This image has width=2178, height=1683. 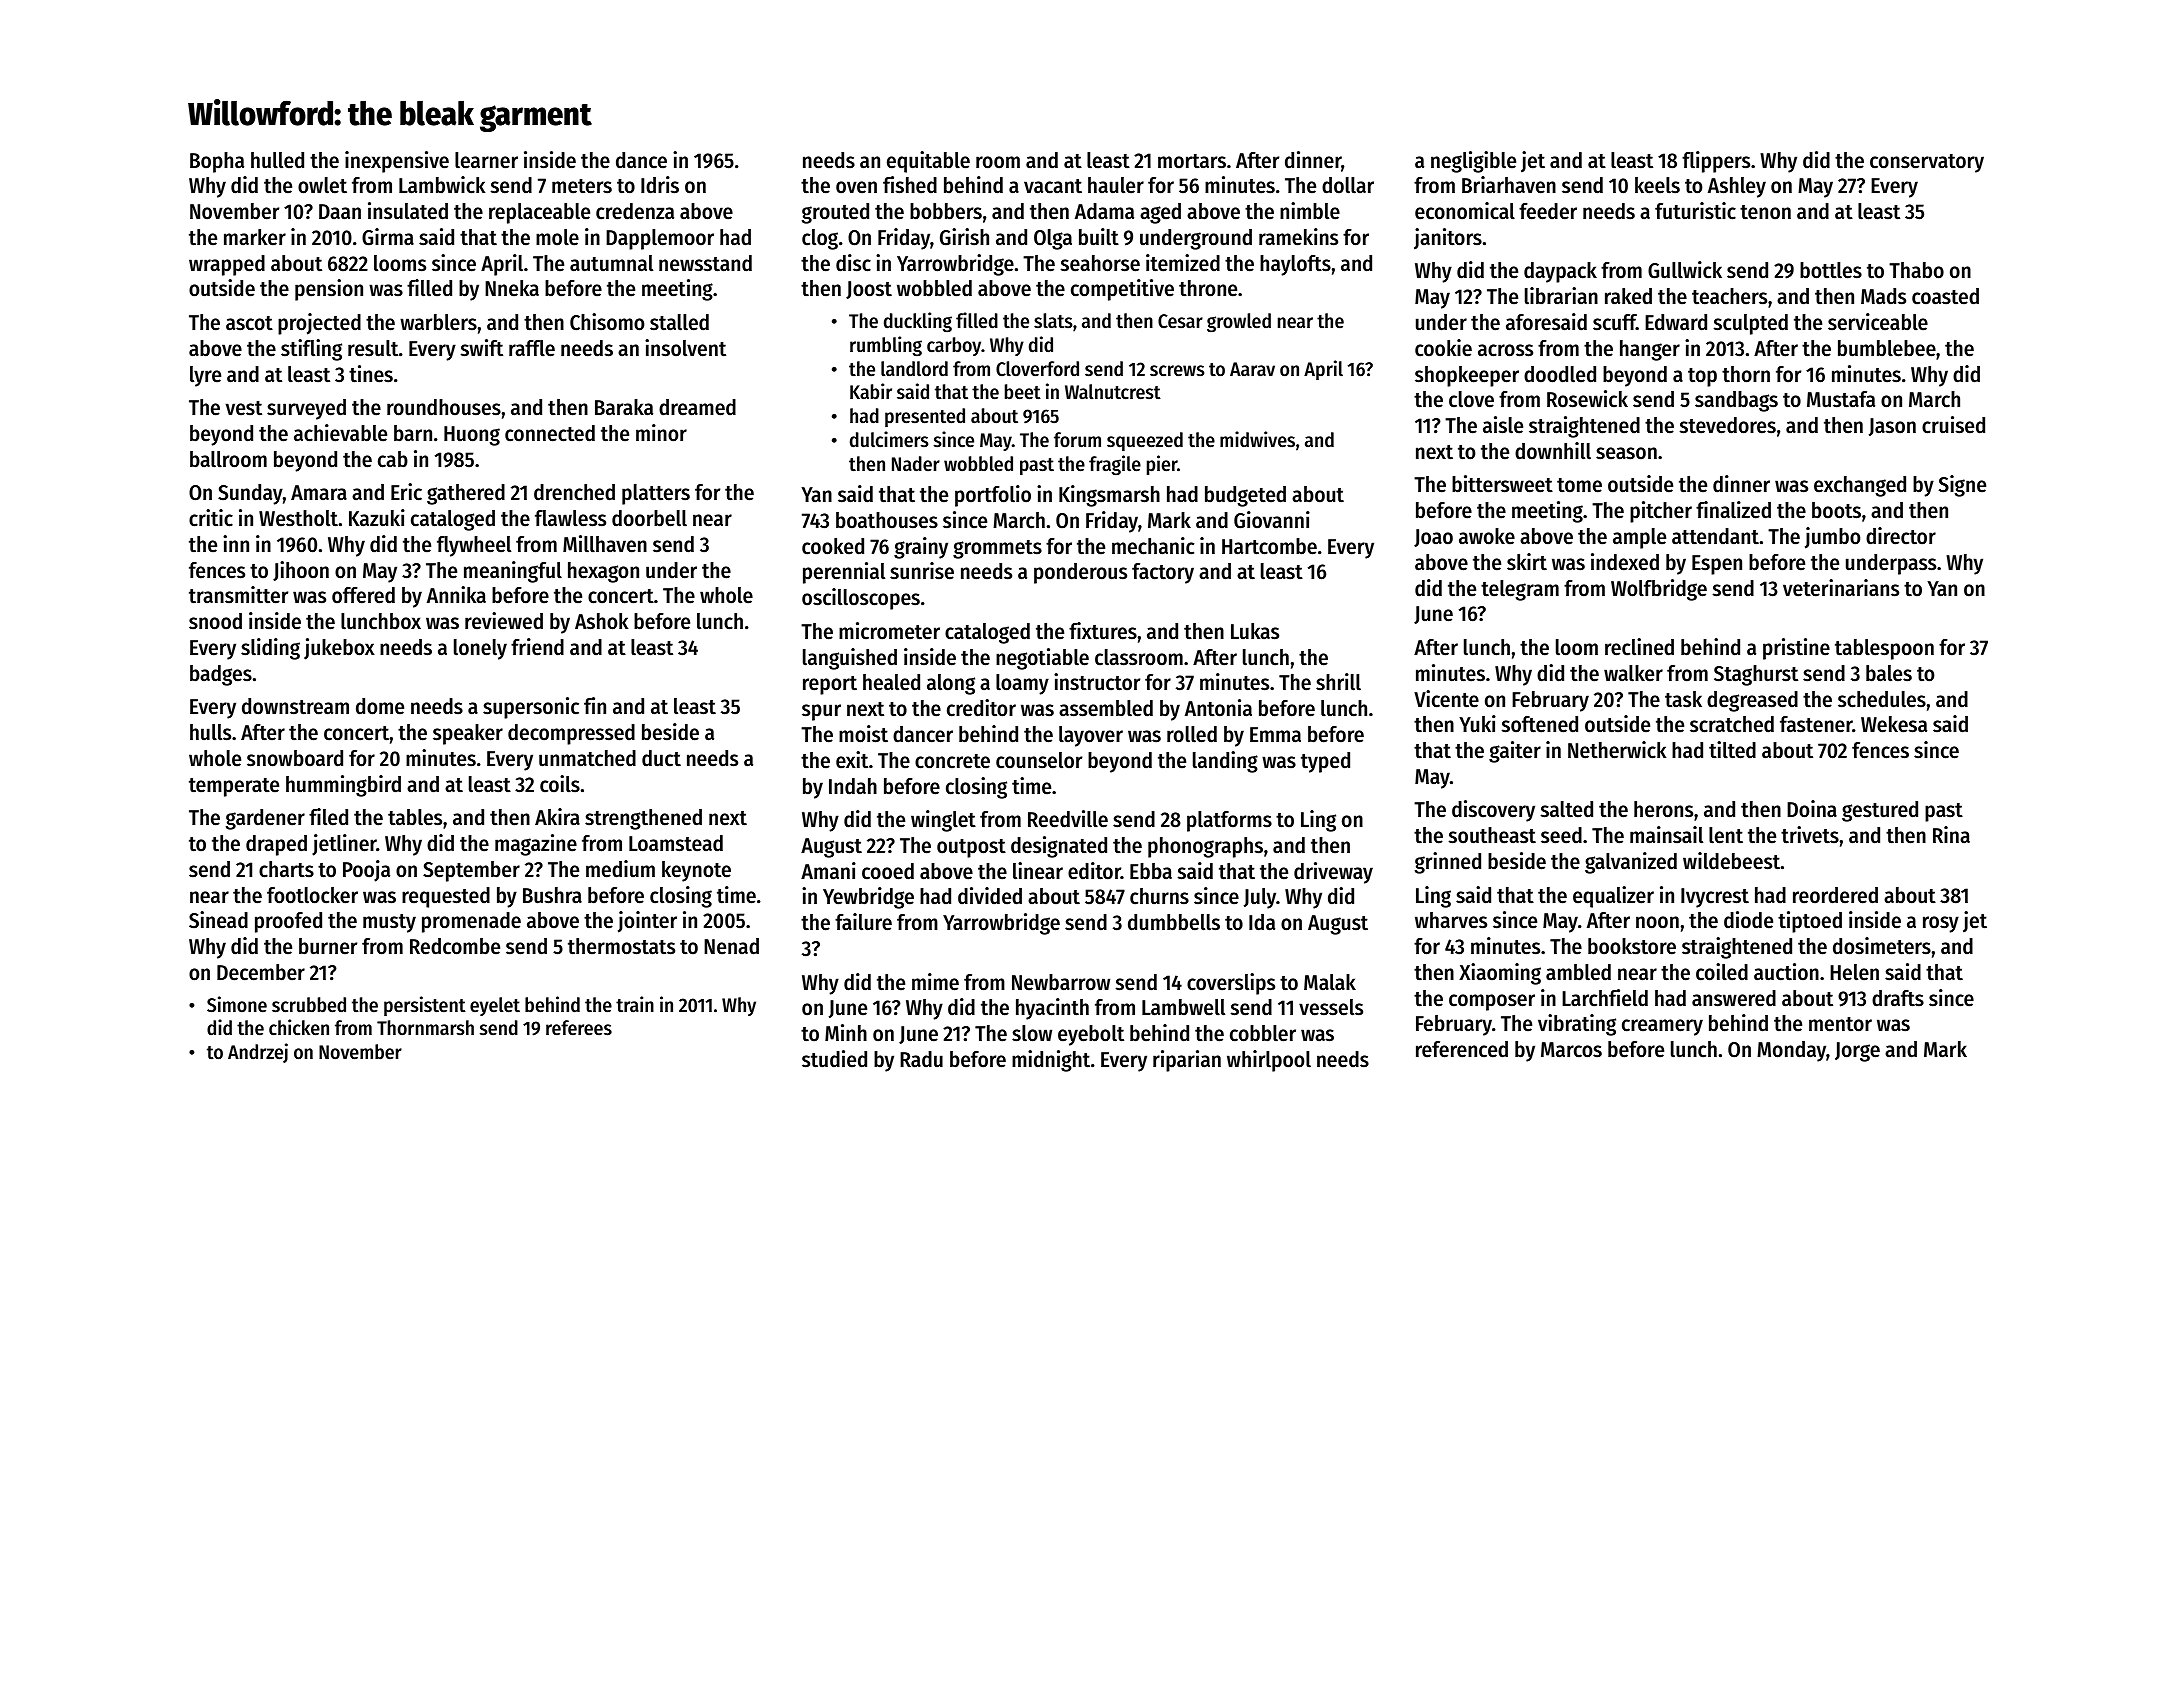 I want to click on wrapped, so click(x=227, y=265).
